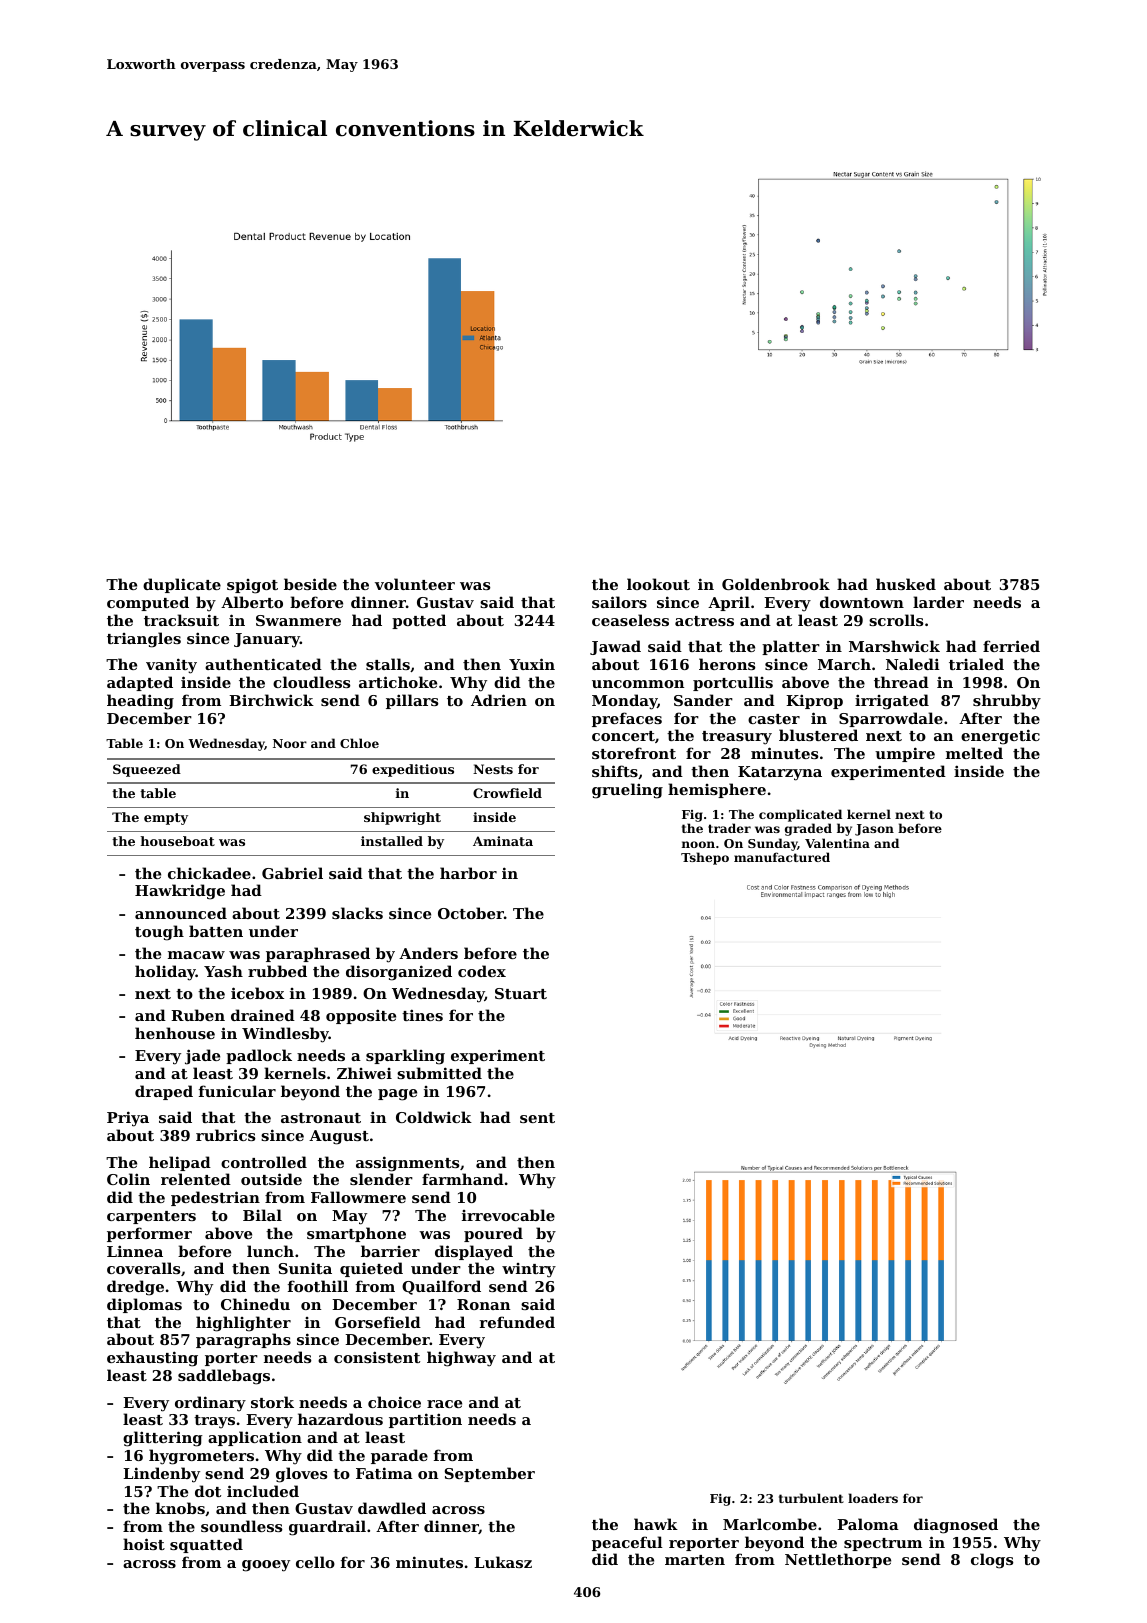 The image size is (1147, 1623). Describe the element at coordinates (974, 753) in the screenshot. I see `melted` at that location.
